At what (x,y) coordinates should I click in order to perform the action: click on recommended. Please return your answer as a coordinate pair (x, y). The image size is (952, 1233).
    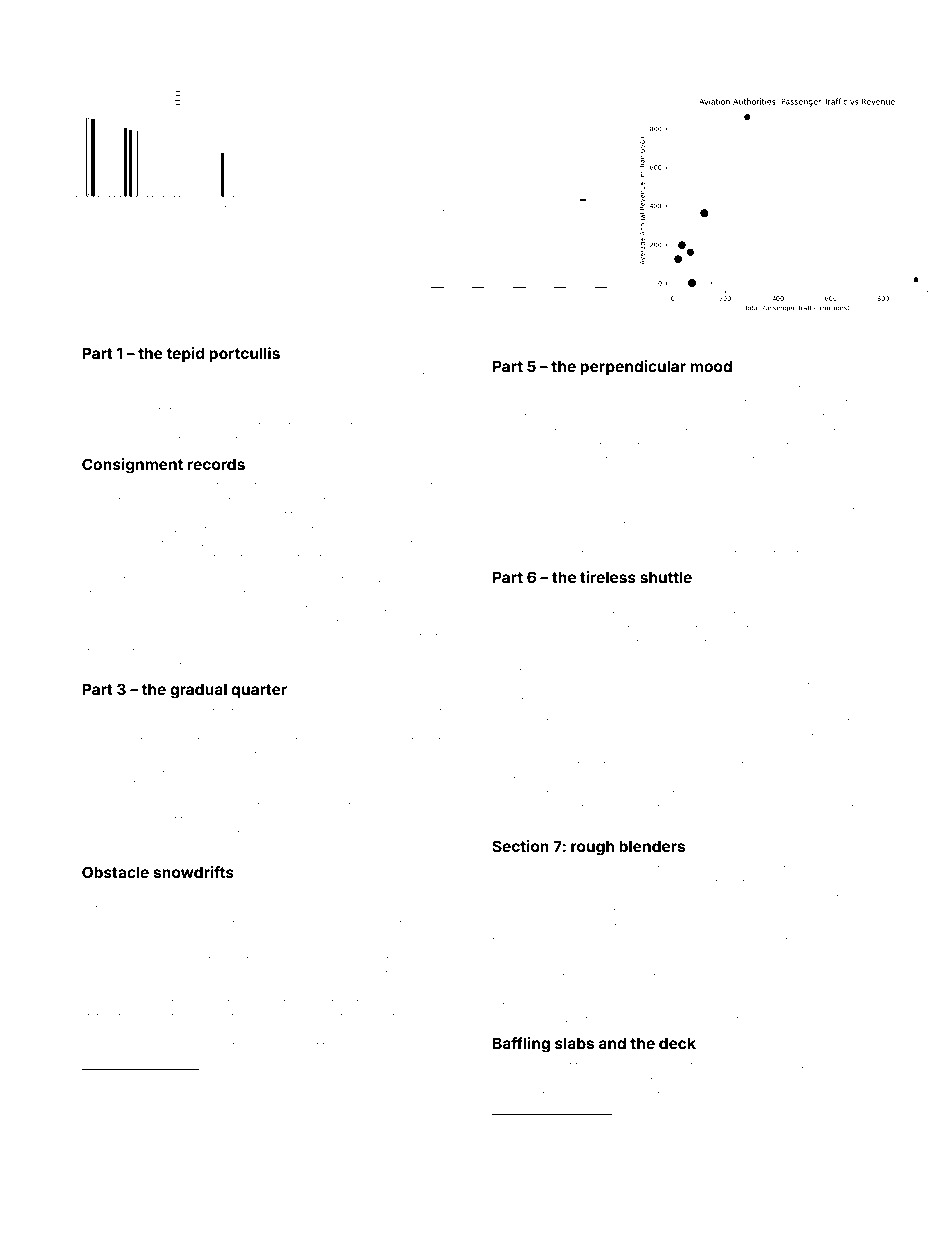
    Looking at the image, I should click on (563, 460).
